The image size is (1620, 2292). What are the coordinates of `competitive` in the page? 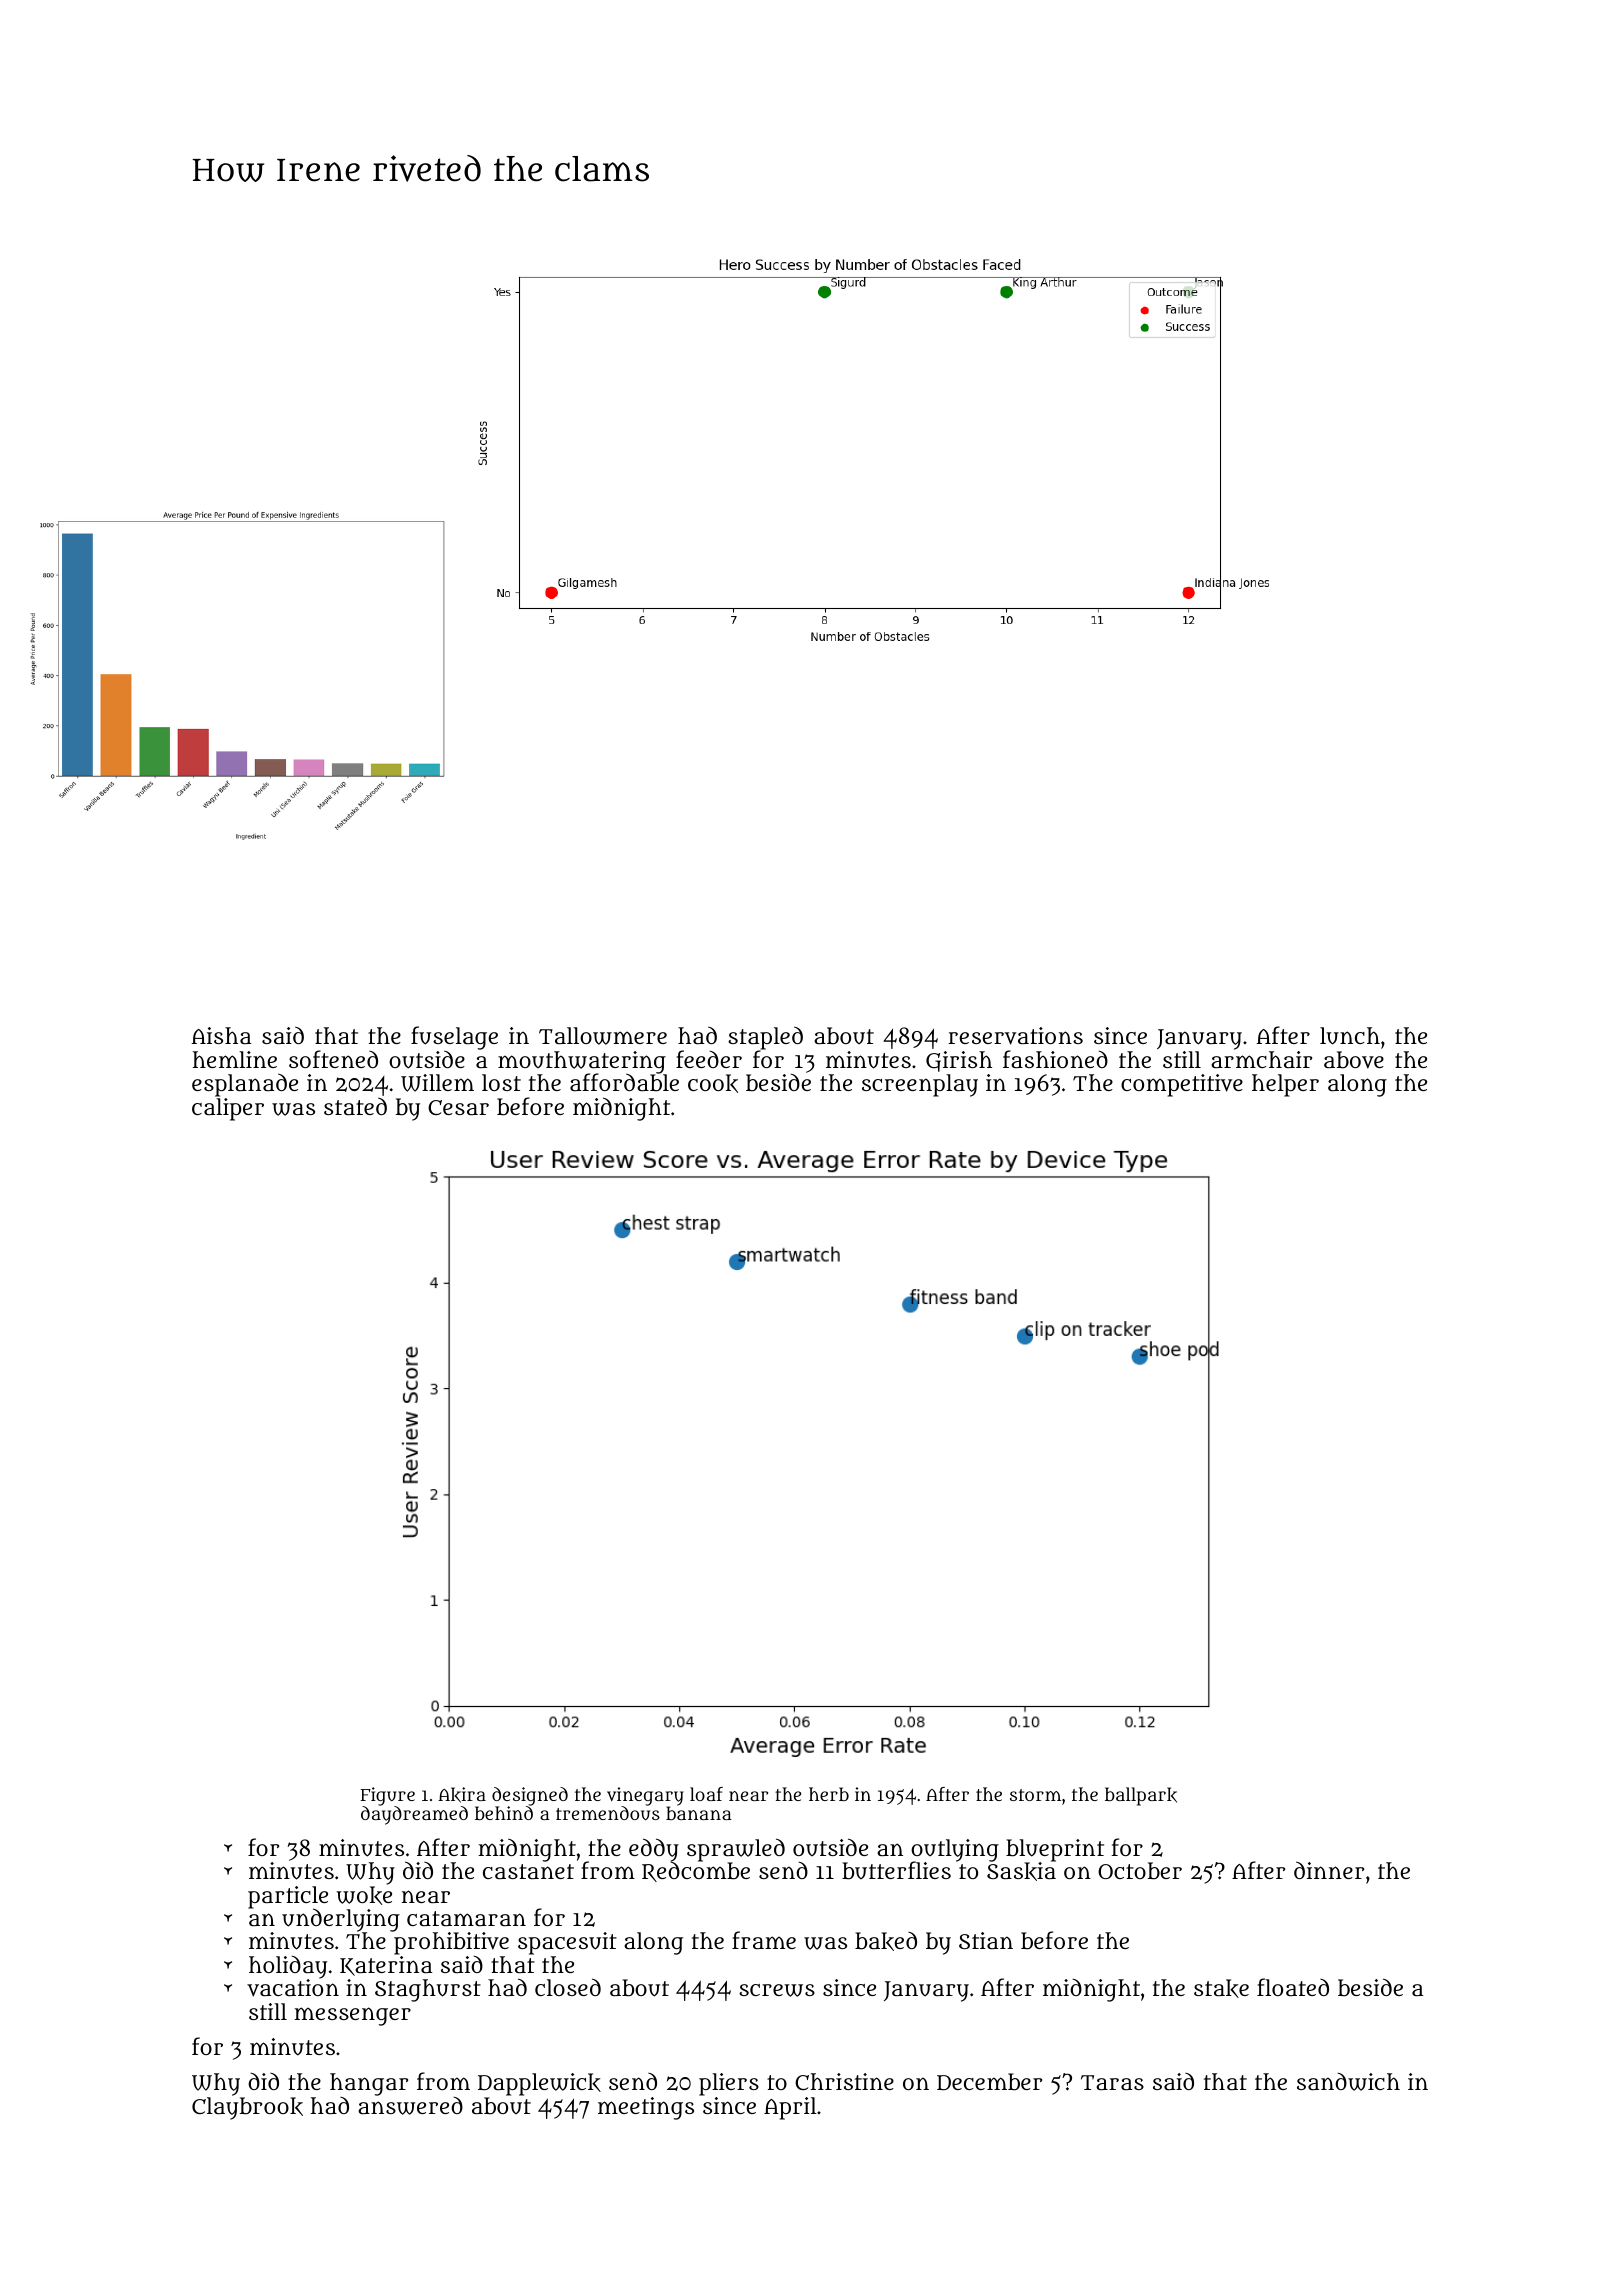 It's located at (1182, 1085).
